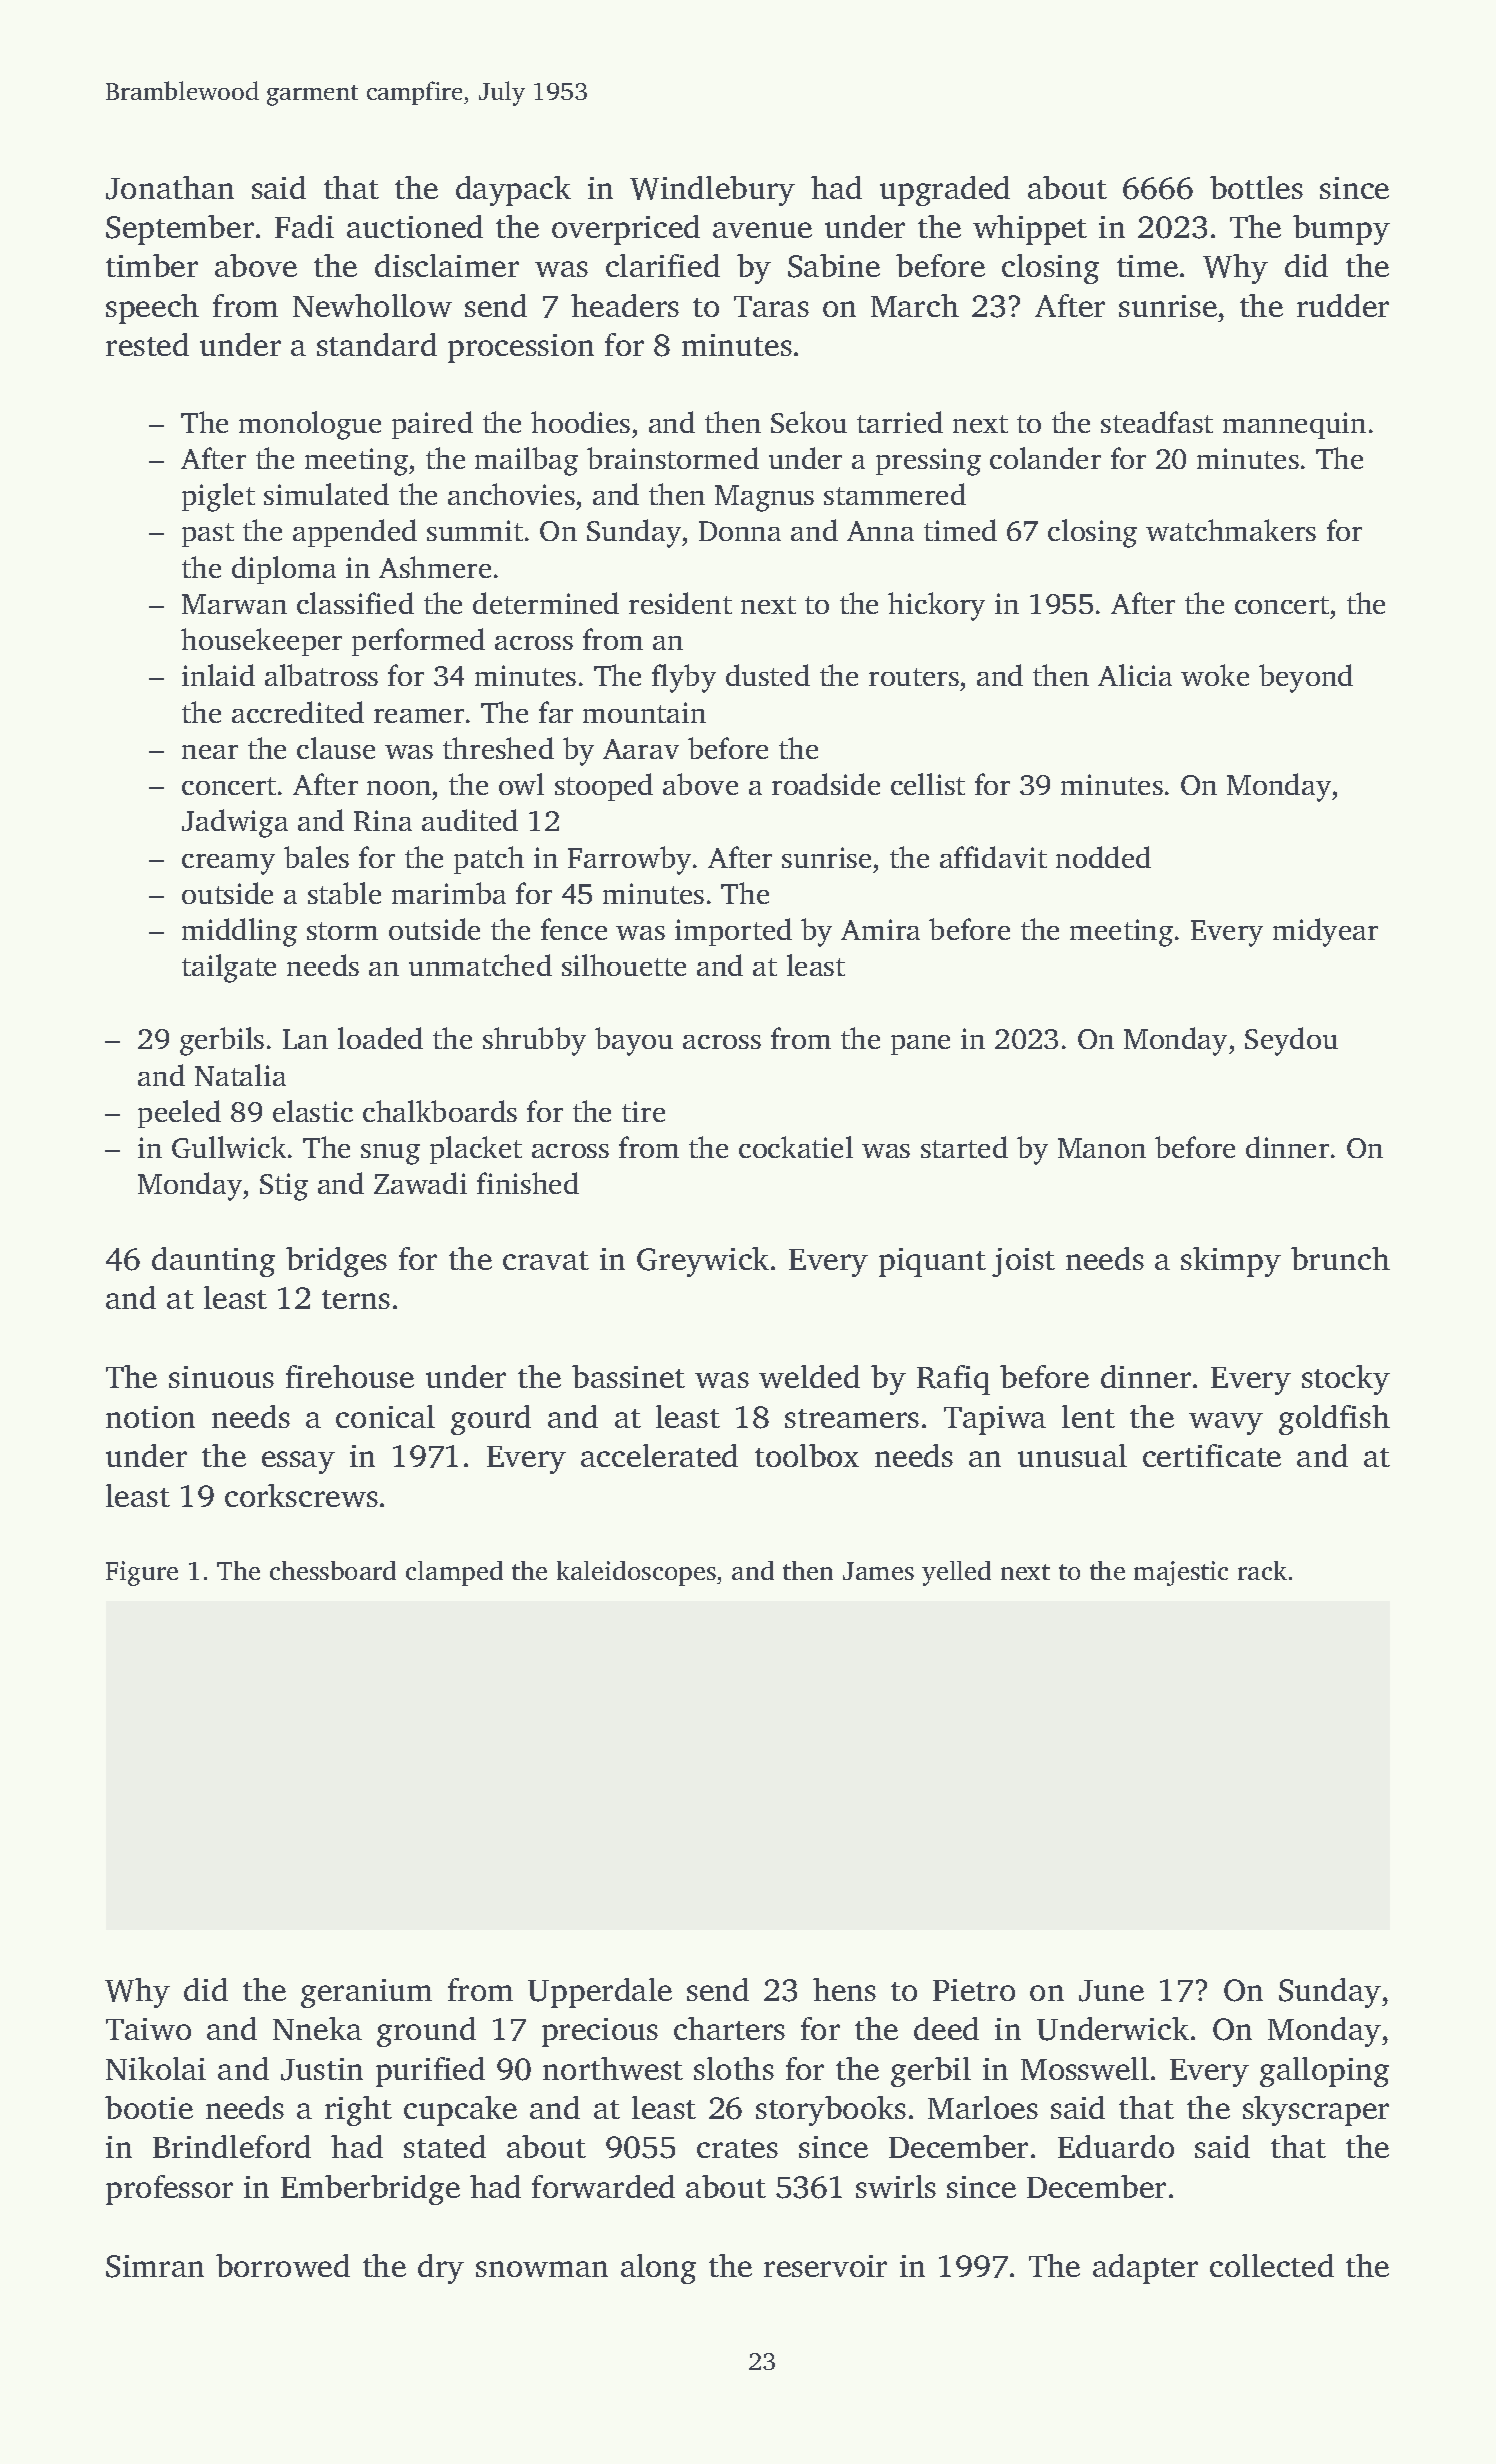 This image has height=2464, width=1496. What do you see at coordinates (1256, 187) in the image?
I see `bottles` at bounding box center [1256, 187].
